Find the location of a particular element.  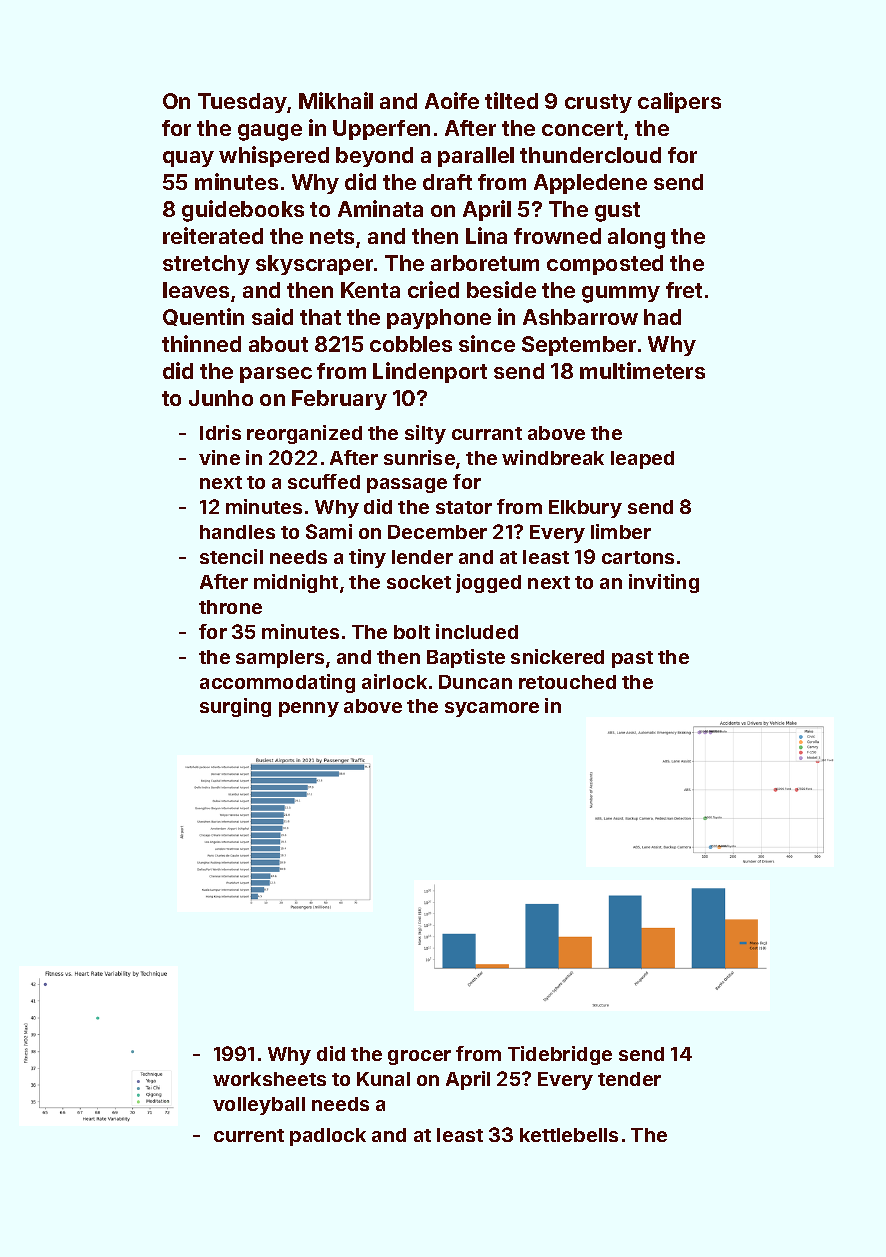

surging is located at coordinates (235, 707).
